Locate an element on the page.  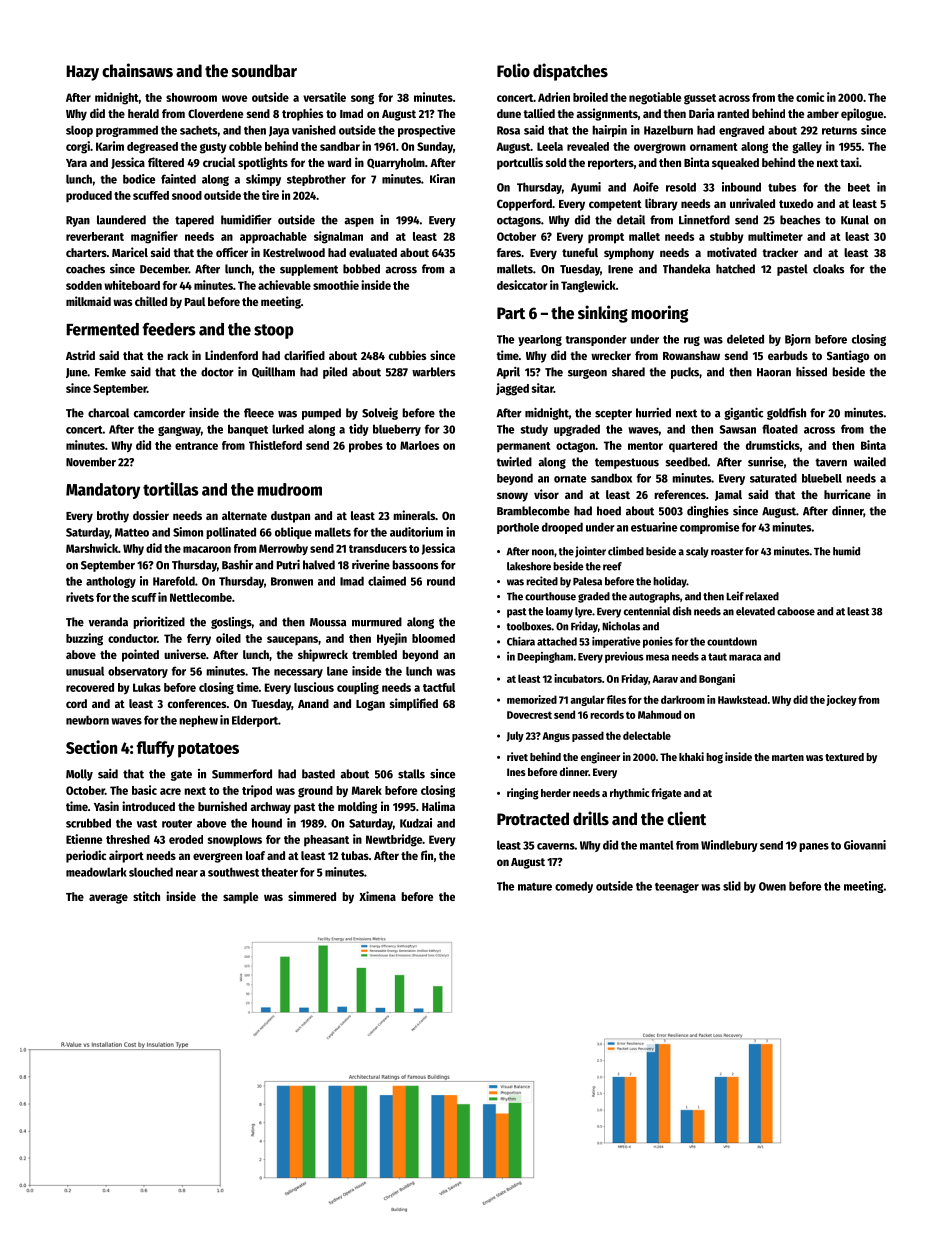
tuxedo is located at coordinates (796, 203).
